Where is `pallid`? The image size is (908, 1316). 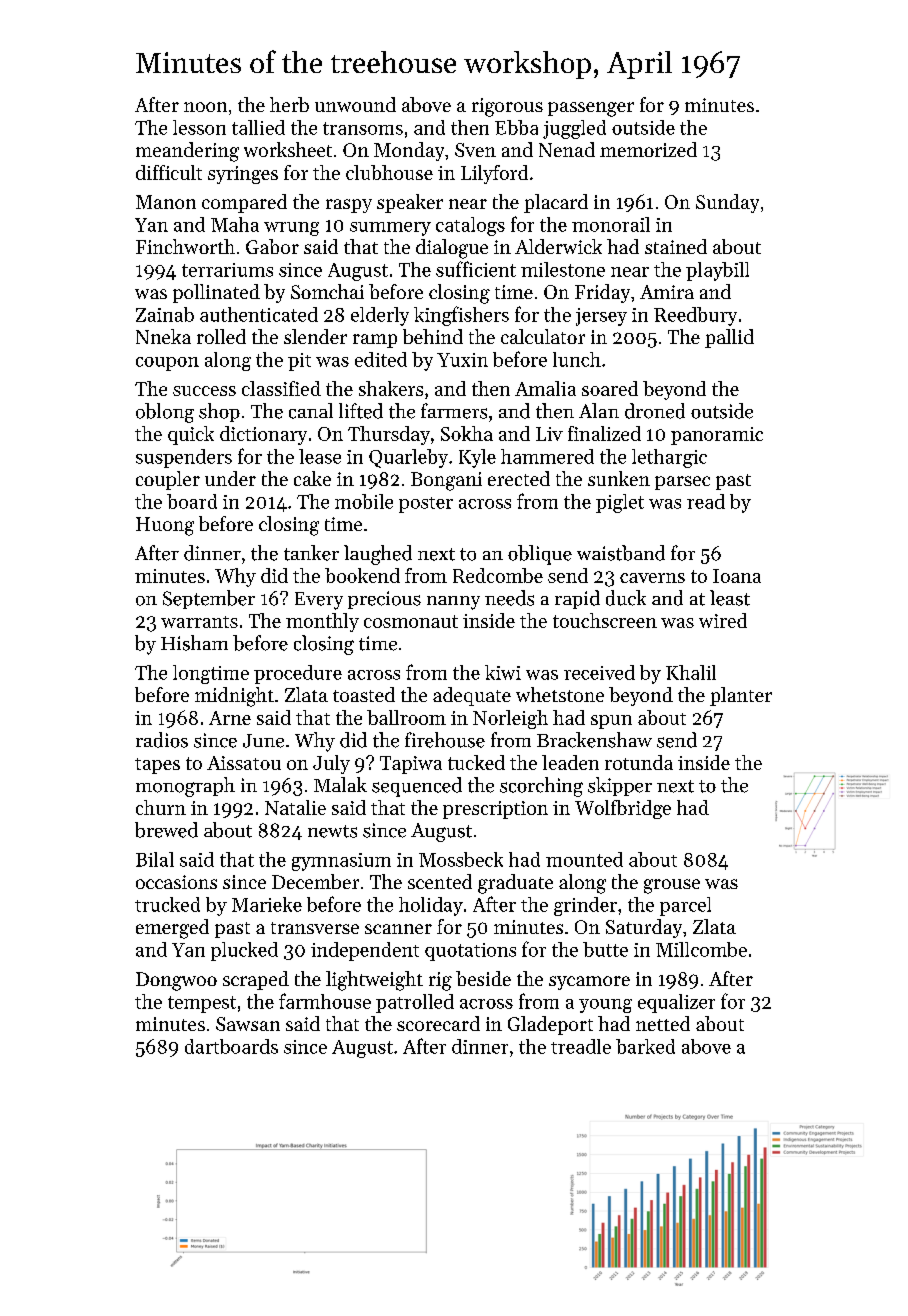
pallid is located at coordinates (729, 338).
